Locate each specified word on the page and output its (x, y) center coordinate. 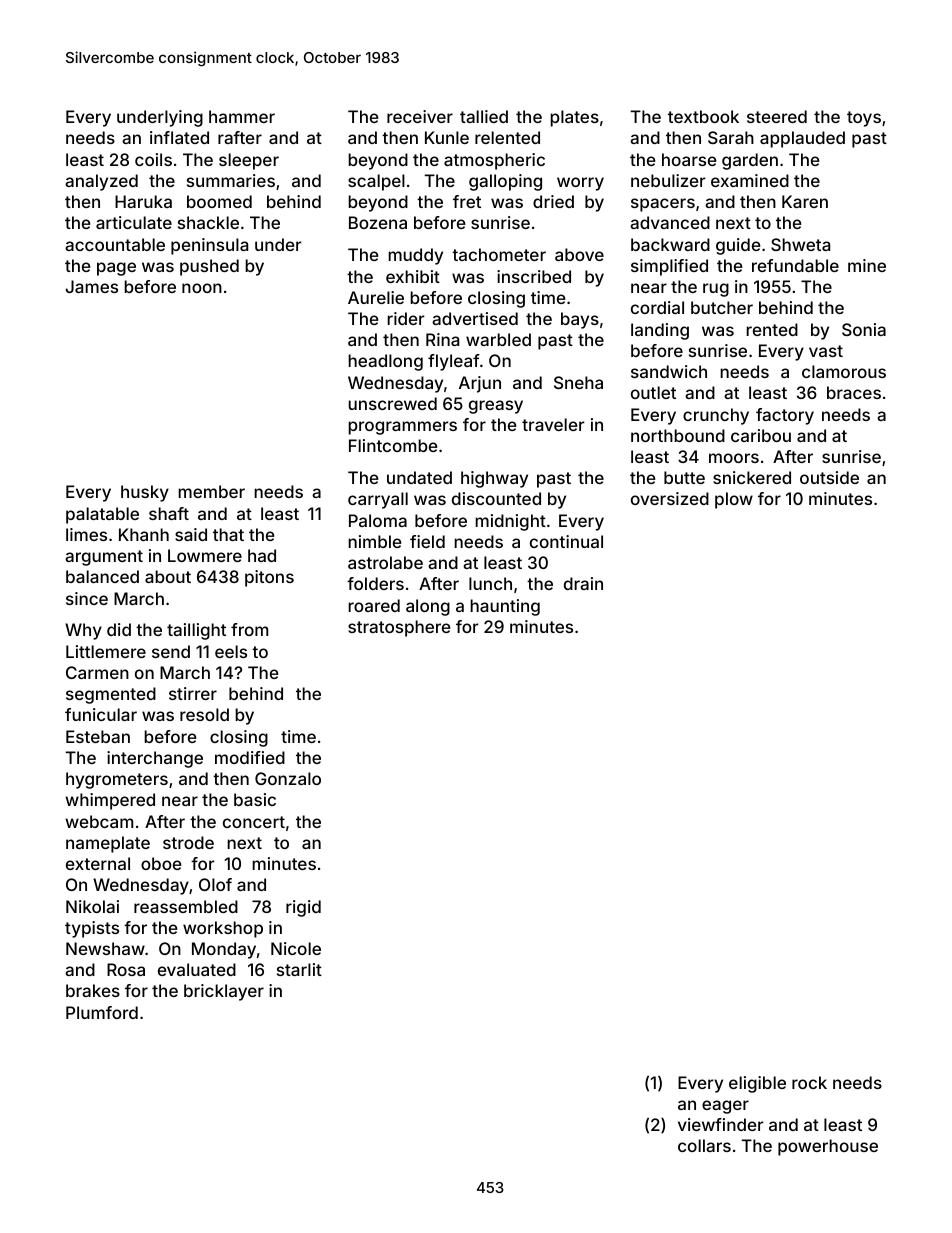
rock (809, 1082)
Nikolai (92, 906)
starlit (299, 969)
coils (153, 159)
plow (734, 500)
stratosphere (399, 628)
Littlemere (106, 651)
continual (566, 541)
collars (704, 1145)
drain (583, 583)
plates (574, 118)
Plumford (102, 1012)
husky (145, 493)
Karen (805, 201)
